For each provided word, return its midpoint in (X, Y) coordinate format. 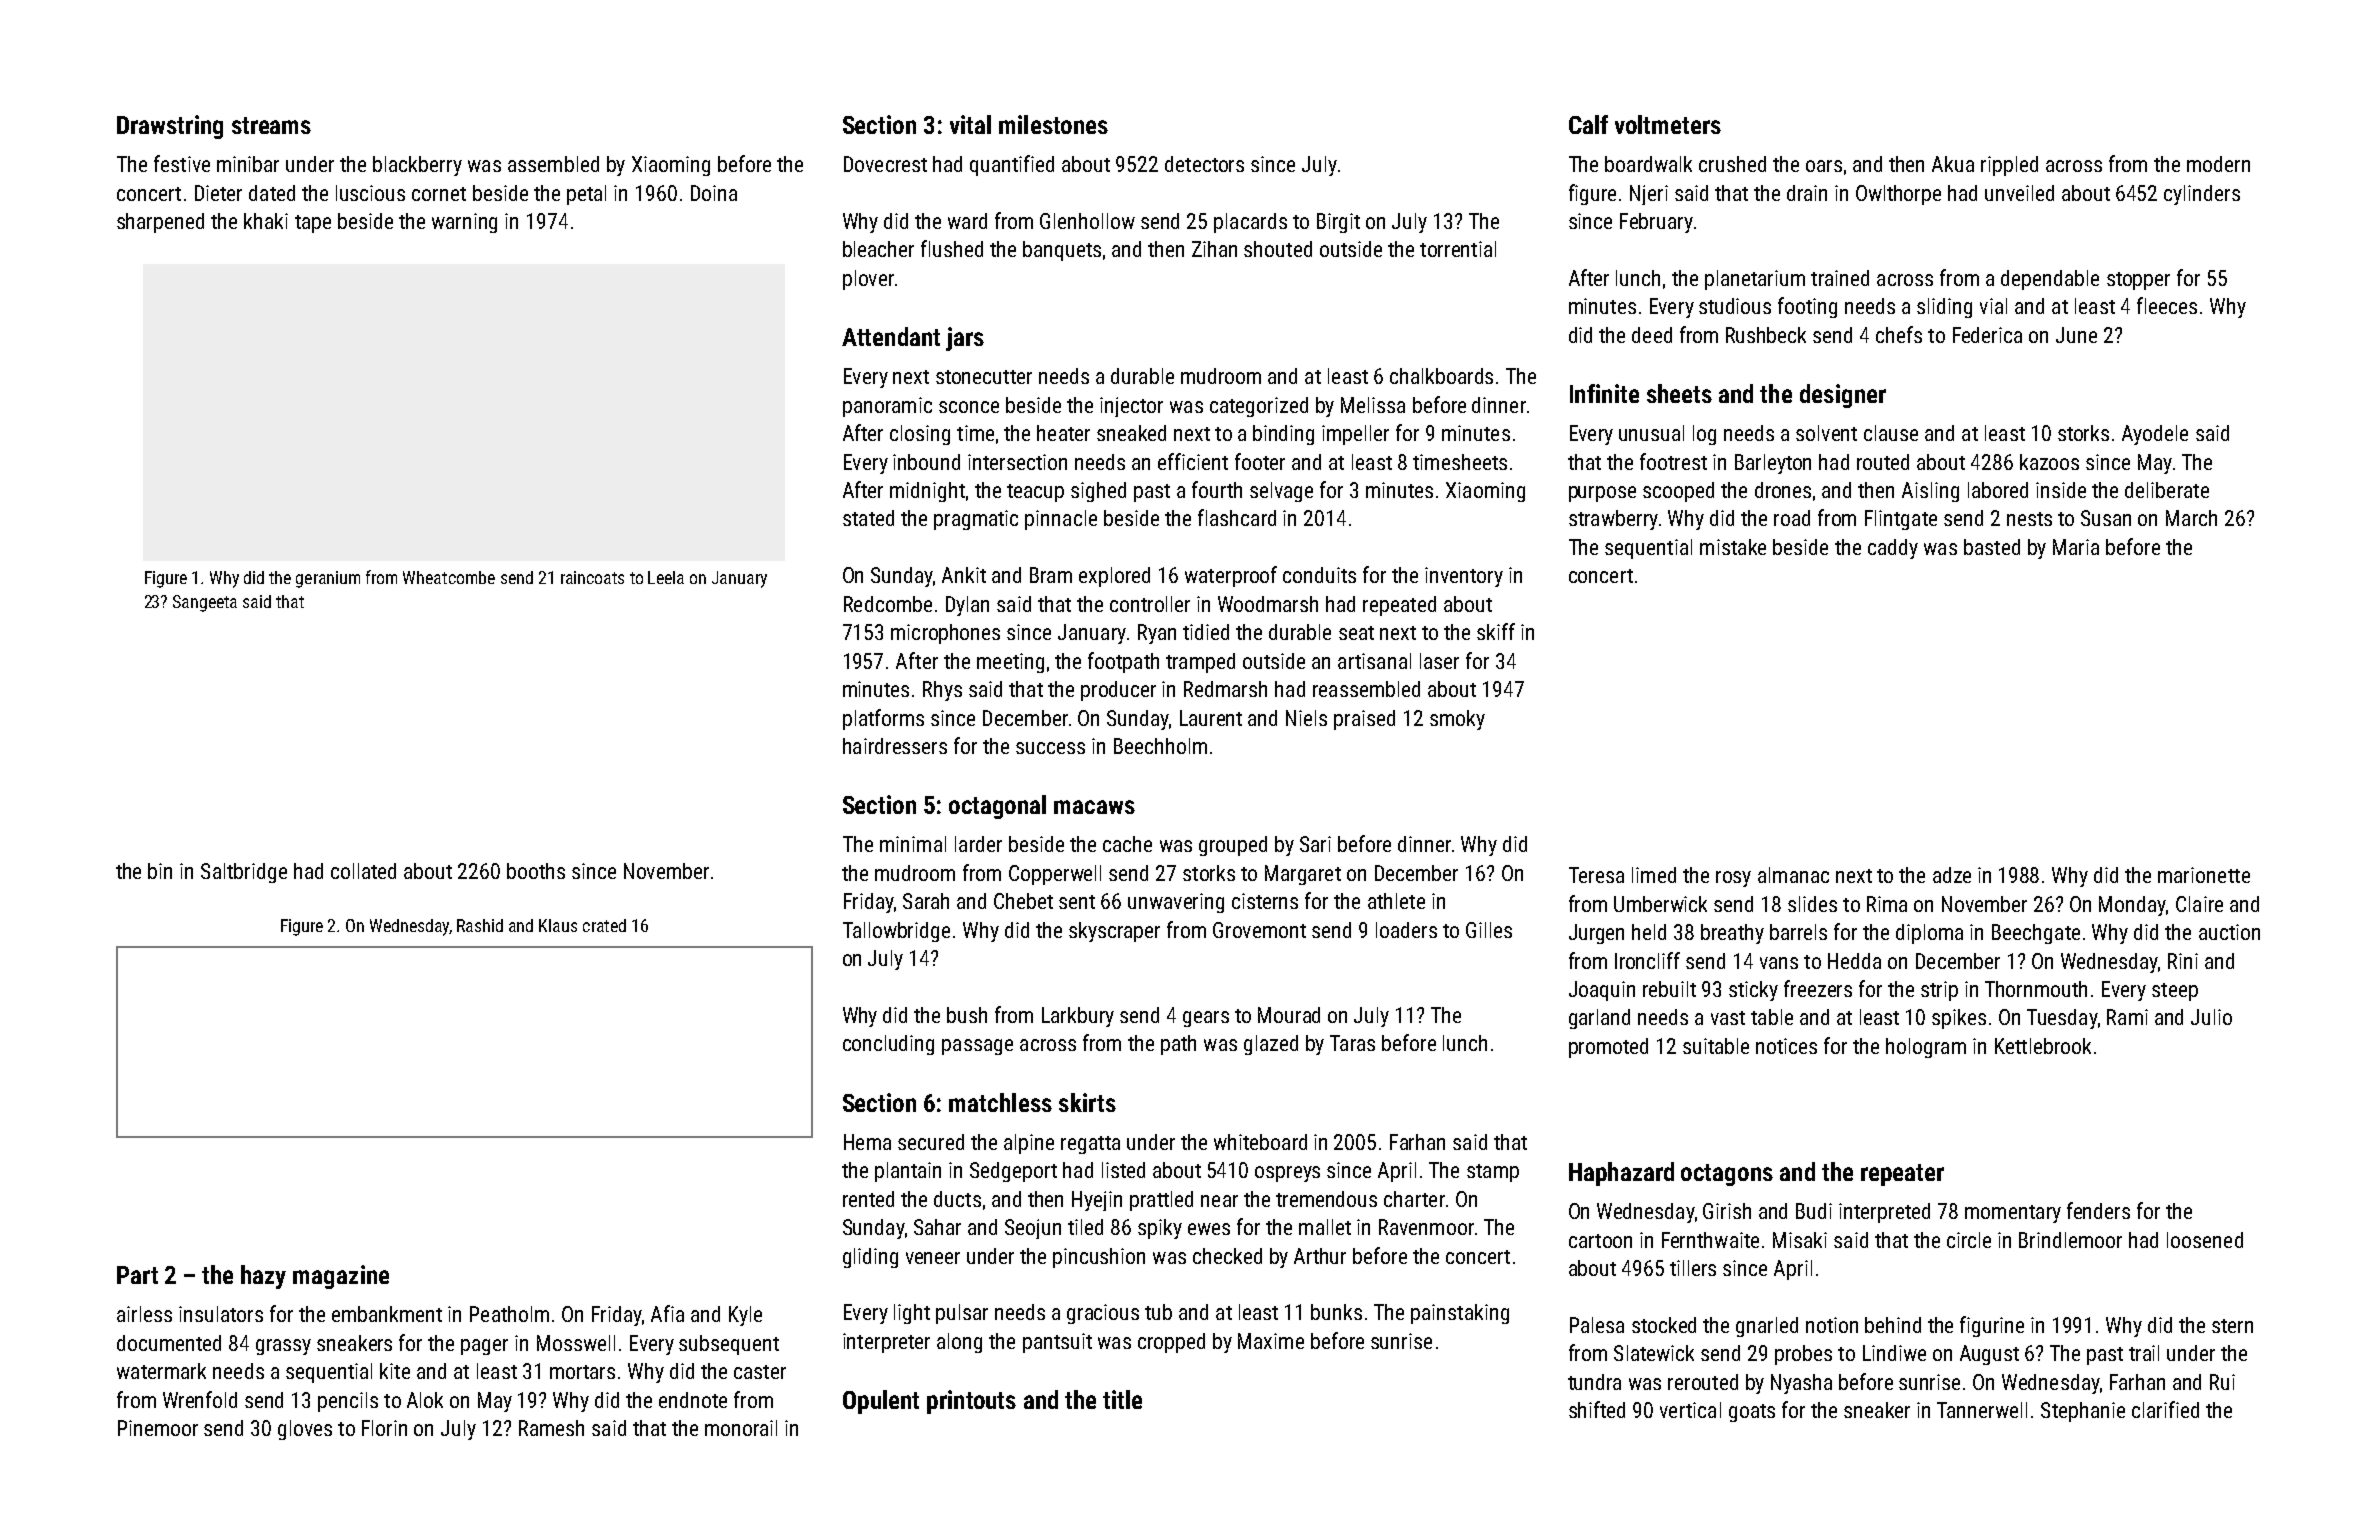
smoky (1457, 720)
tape (313, 224)
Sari (1315, 844)
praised (1364, 720)
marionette (2204, 875)
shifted (1597, 1409)
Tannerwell (1982, 1410)
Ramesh (551, 1428)
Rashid (480, 925)
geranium (328, 579)
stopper (2138, 281)
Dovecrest (885, 164)
